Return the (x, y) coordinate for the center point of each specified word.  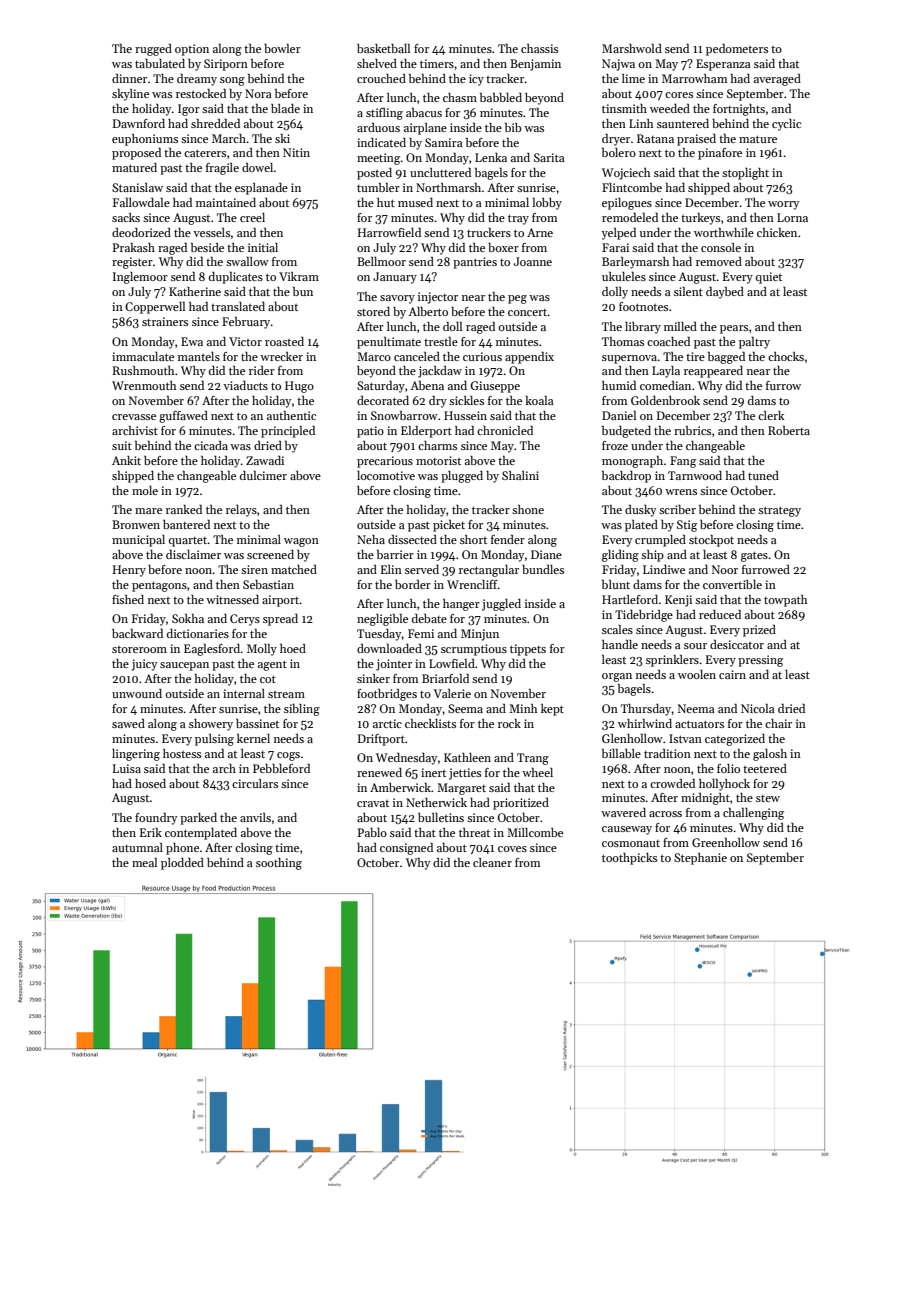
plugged (462, 477)
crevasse (134, 417)
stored (373, 311)
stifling (384, 114)
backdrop (626, 477)
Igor (189, 110)
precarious (385, 462)
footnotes (643, 306)
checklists (430, 723)
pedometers (737, 50)
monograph (632, 462)
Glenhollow (632, 738)
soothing (279, 864)
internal (244, 693)
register (132, 263)
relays (241, 511)
